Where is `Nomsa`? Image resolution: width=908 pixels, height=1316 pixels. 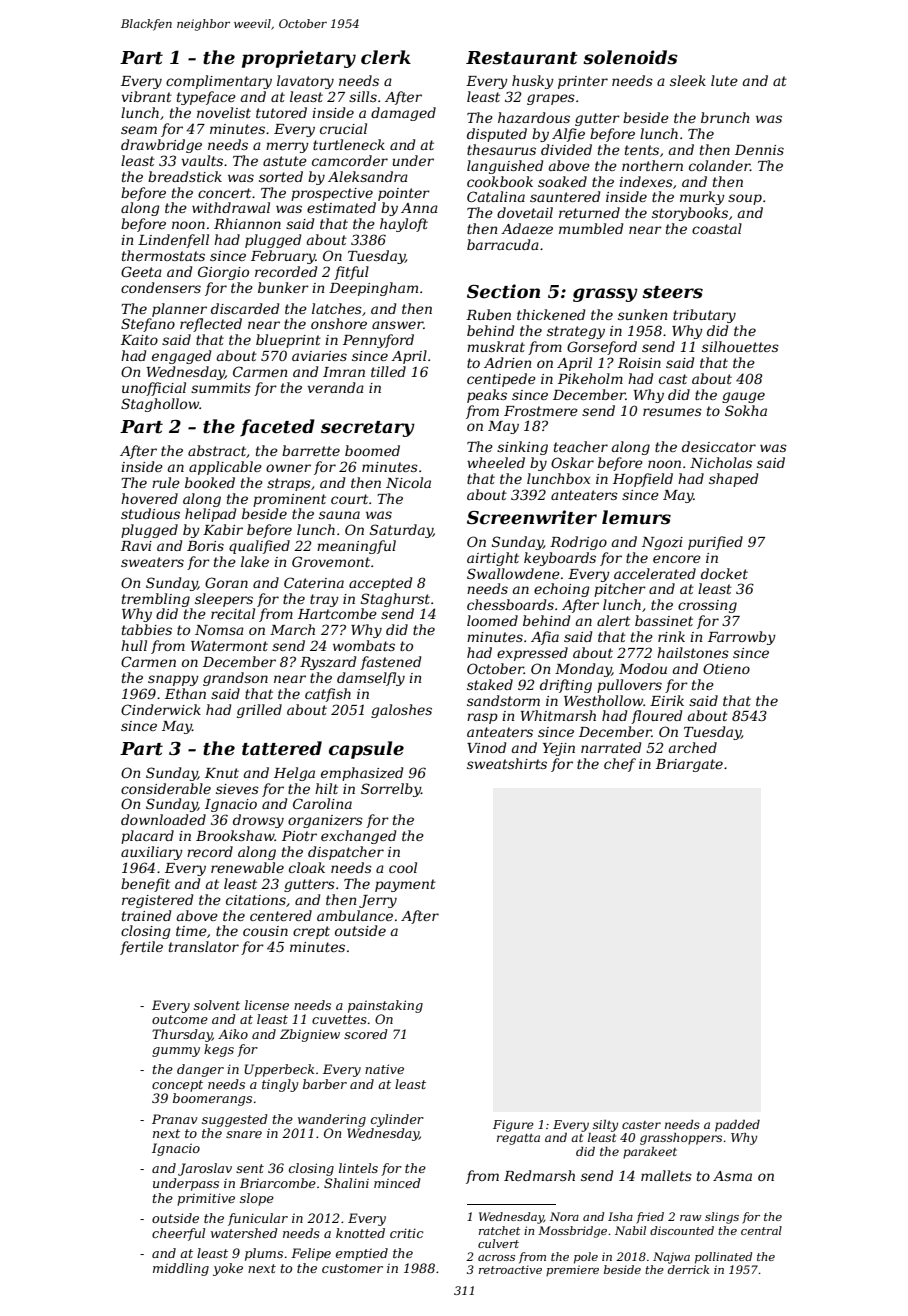 Nomsa is located at coordinates (219, 630).
